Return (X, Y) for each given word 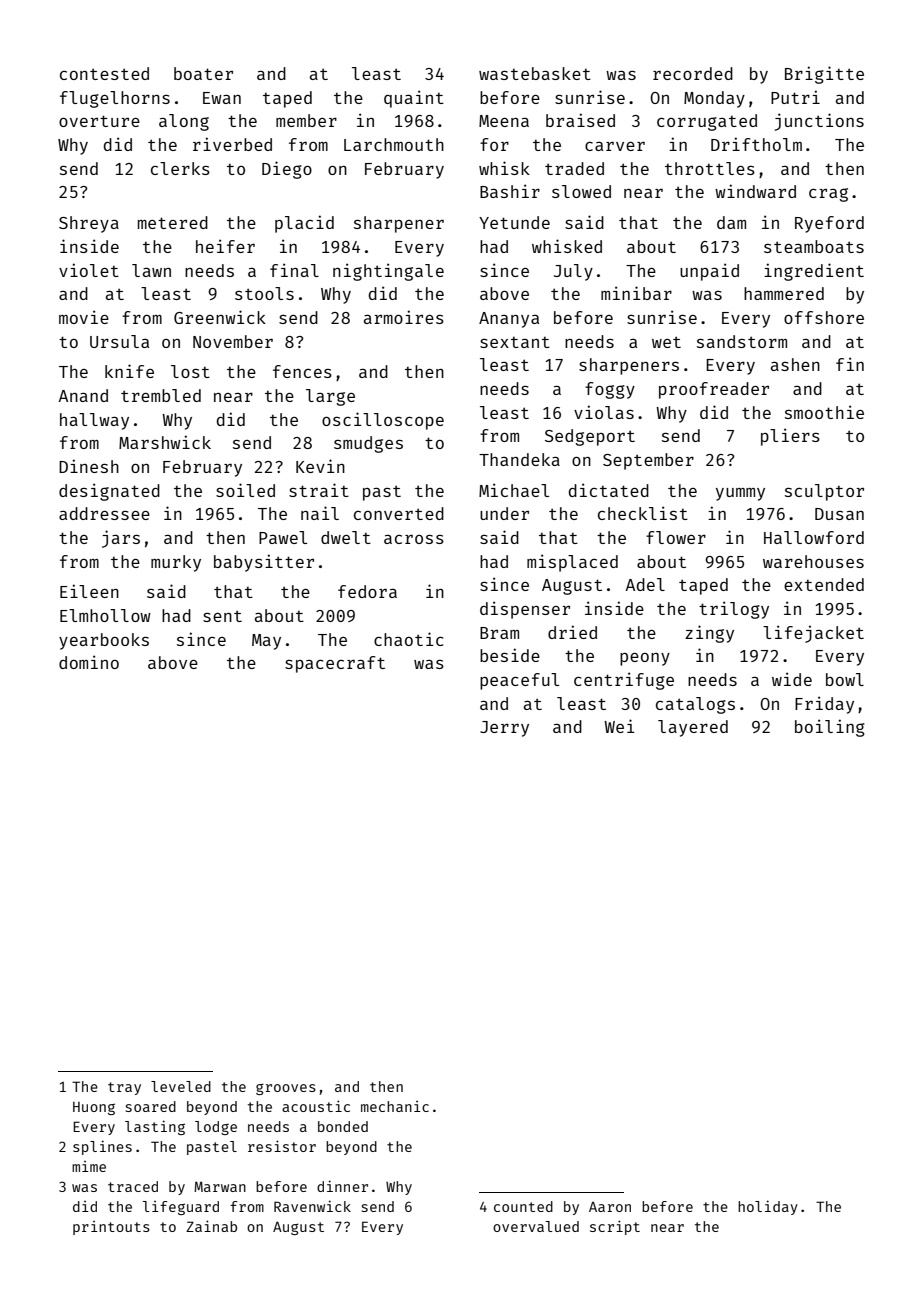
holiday (768, 1207)
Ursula (119, 341)
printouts (111, 1228)
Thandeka (519, 459)
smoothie (824, 412)
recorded (693, 73)
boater (203, 73)
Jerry (504, 729)
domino (89, 662)
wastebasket (535, 73)
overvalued (536, 1226)
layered (693, 728)
